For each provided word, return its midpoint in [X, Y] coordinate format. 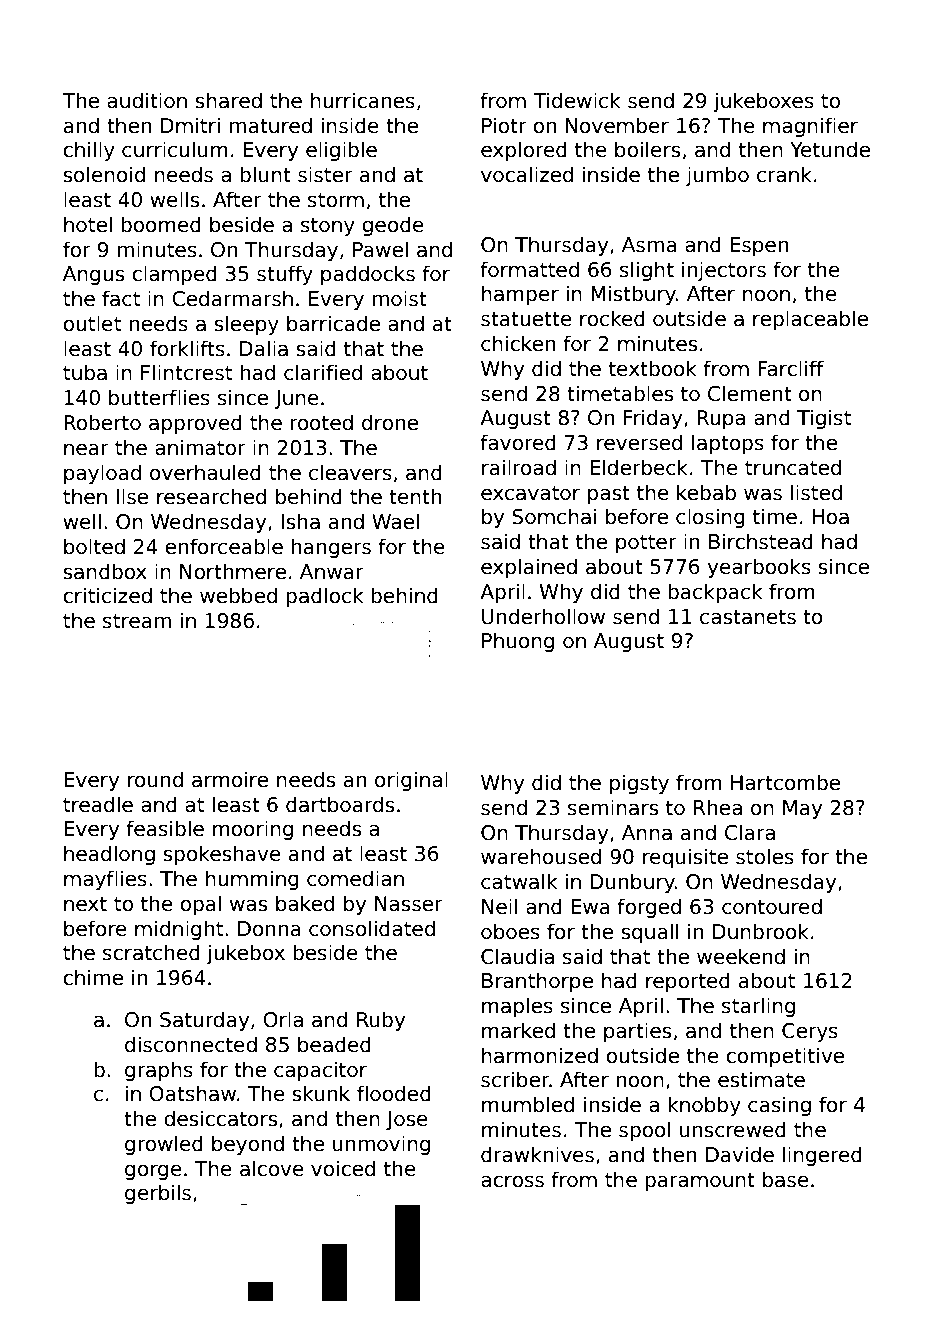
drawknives [537, 1154]
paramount [700, 1182]
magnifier [810, 127]
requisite [685, 858]
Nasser [409, 904]
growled [164, 1145]
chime [93, 977]
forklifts [187, 348]
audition [147, 100]
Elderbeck [639, 467]
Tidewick [576, 100]
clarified [323, 372]
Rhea [718, 807]
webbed [238, 595]
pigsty [639, 784]
